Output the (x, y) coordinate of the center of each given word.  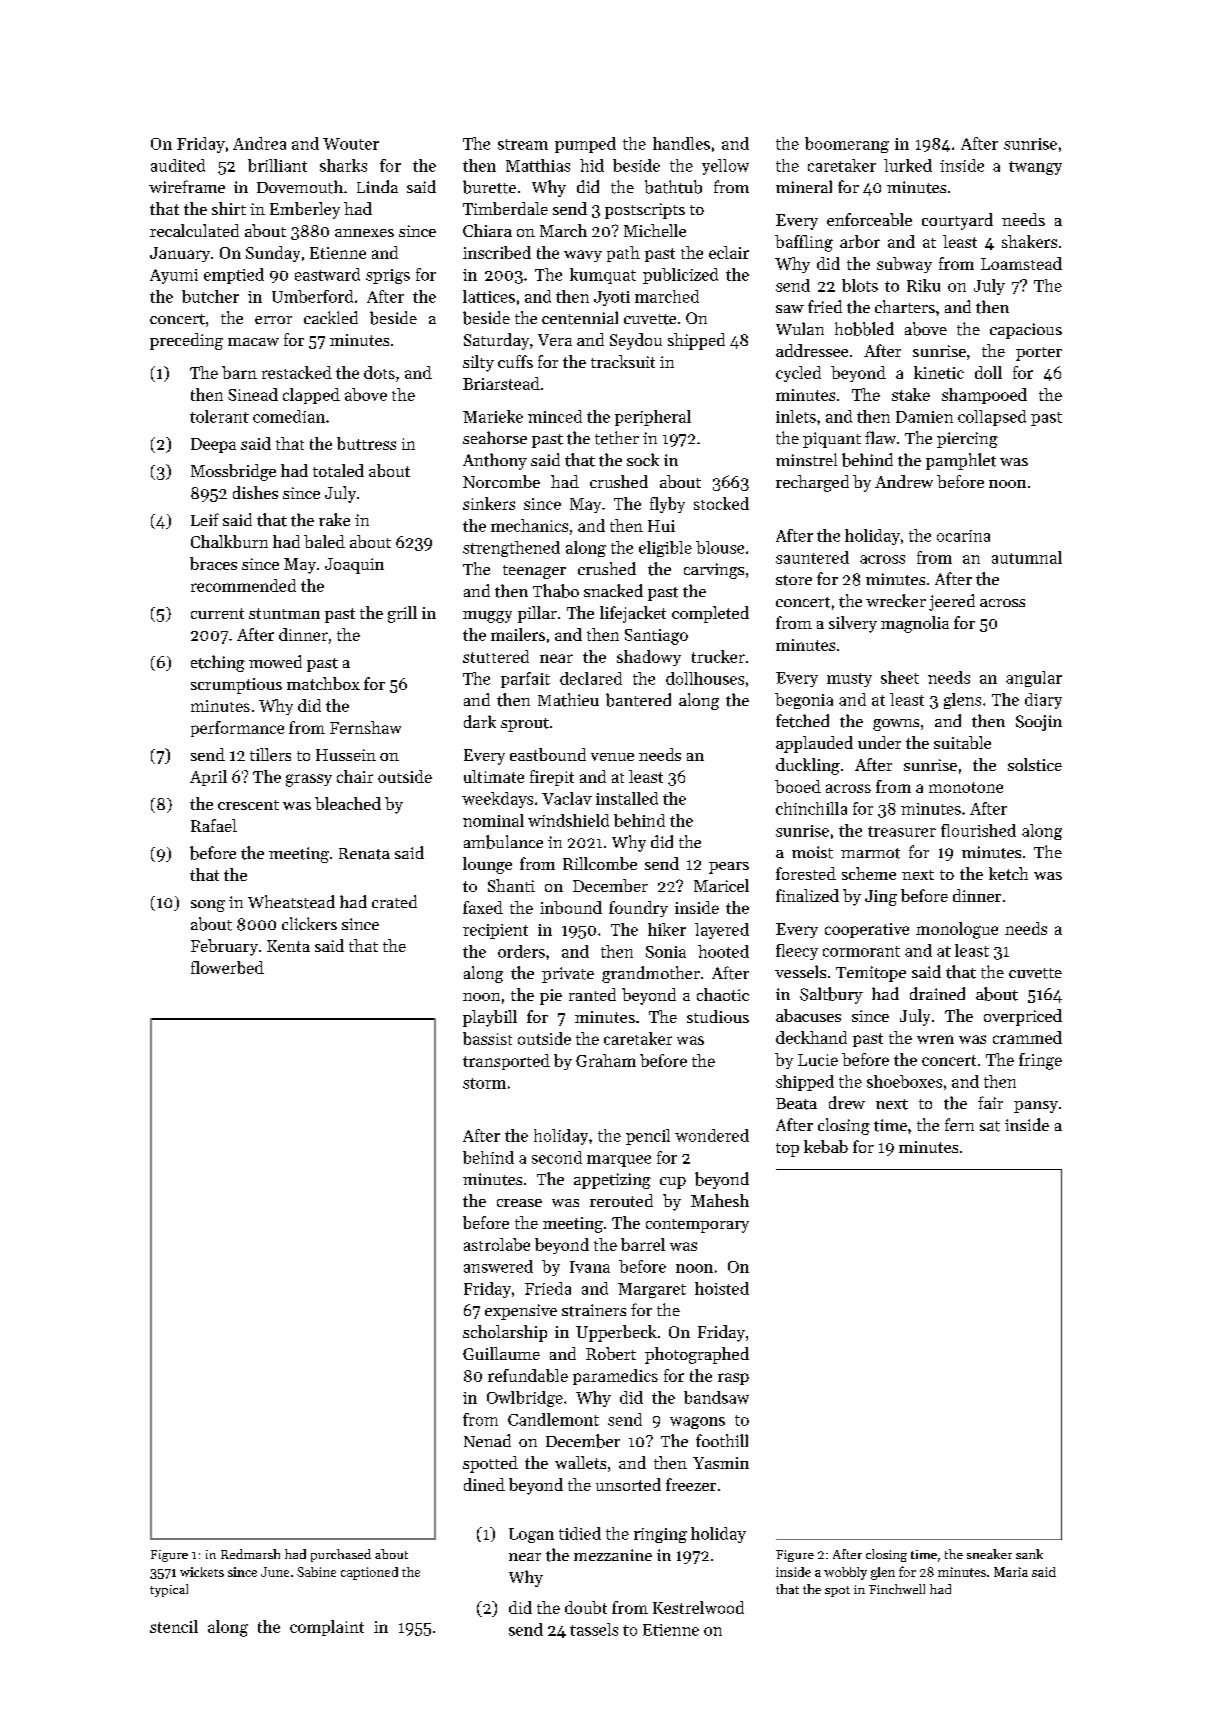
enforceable (869, 219)
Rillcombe (600, 863)
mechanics (529, 525)
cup (673, 1183)
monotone (966, 787)
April (208, 778)
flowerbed (227, 967)
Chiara (487, 230)
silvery (853, 624)
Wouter (351, 144)
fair (990, 1102)
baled (324, 541)
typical (169, 1590)
